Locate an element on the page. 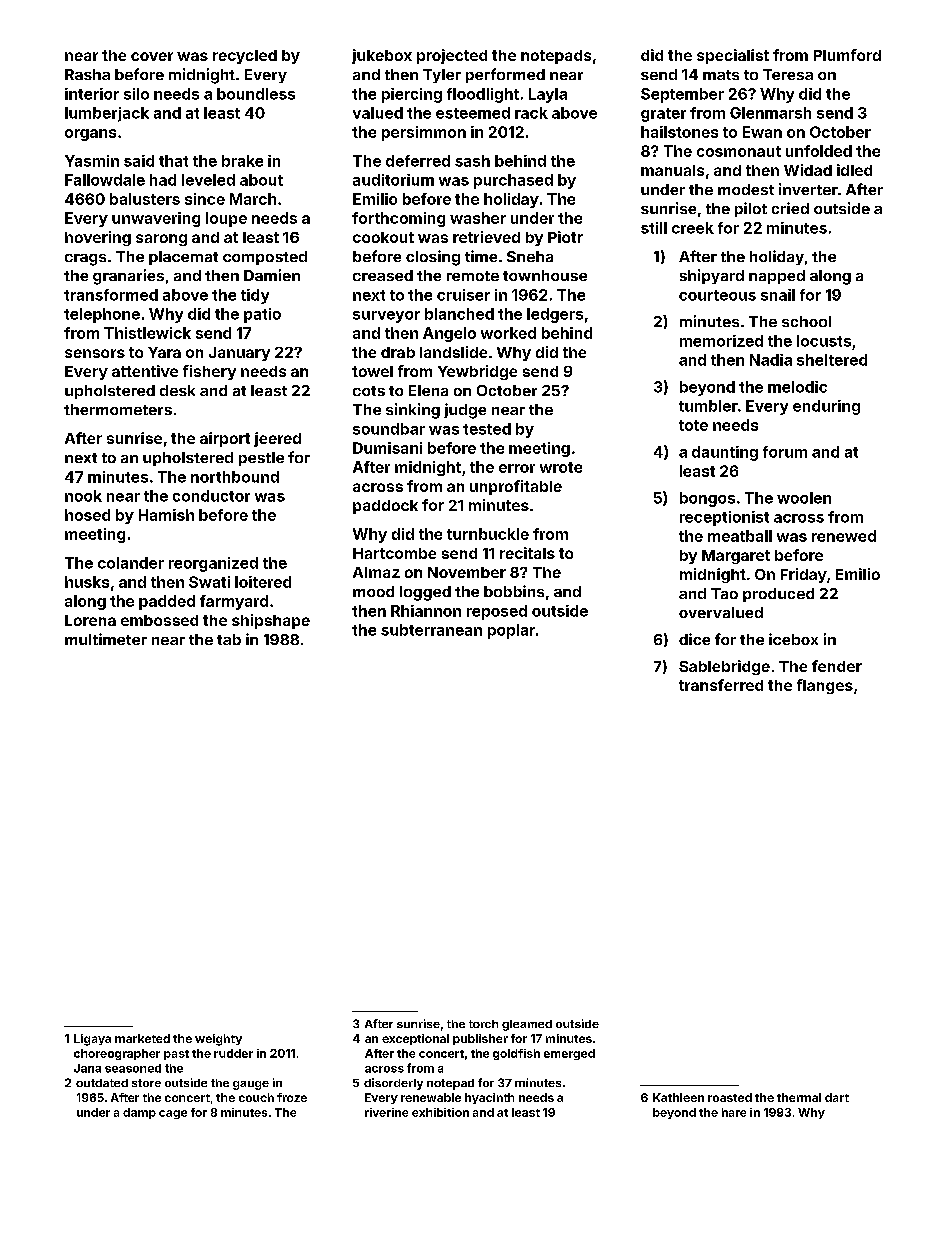  telephone is located at coordinates (102, 315).
